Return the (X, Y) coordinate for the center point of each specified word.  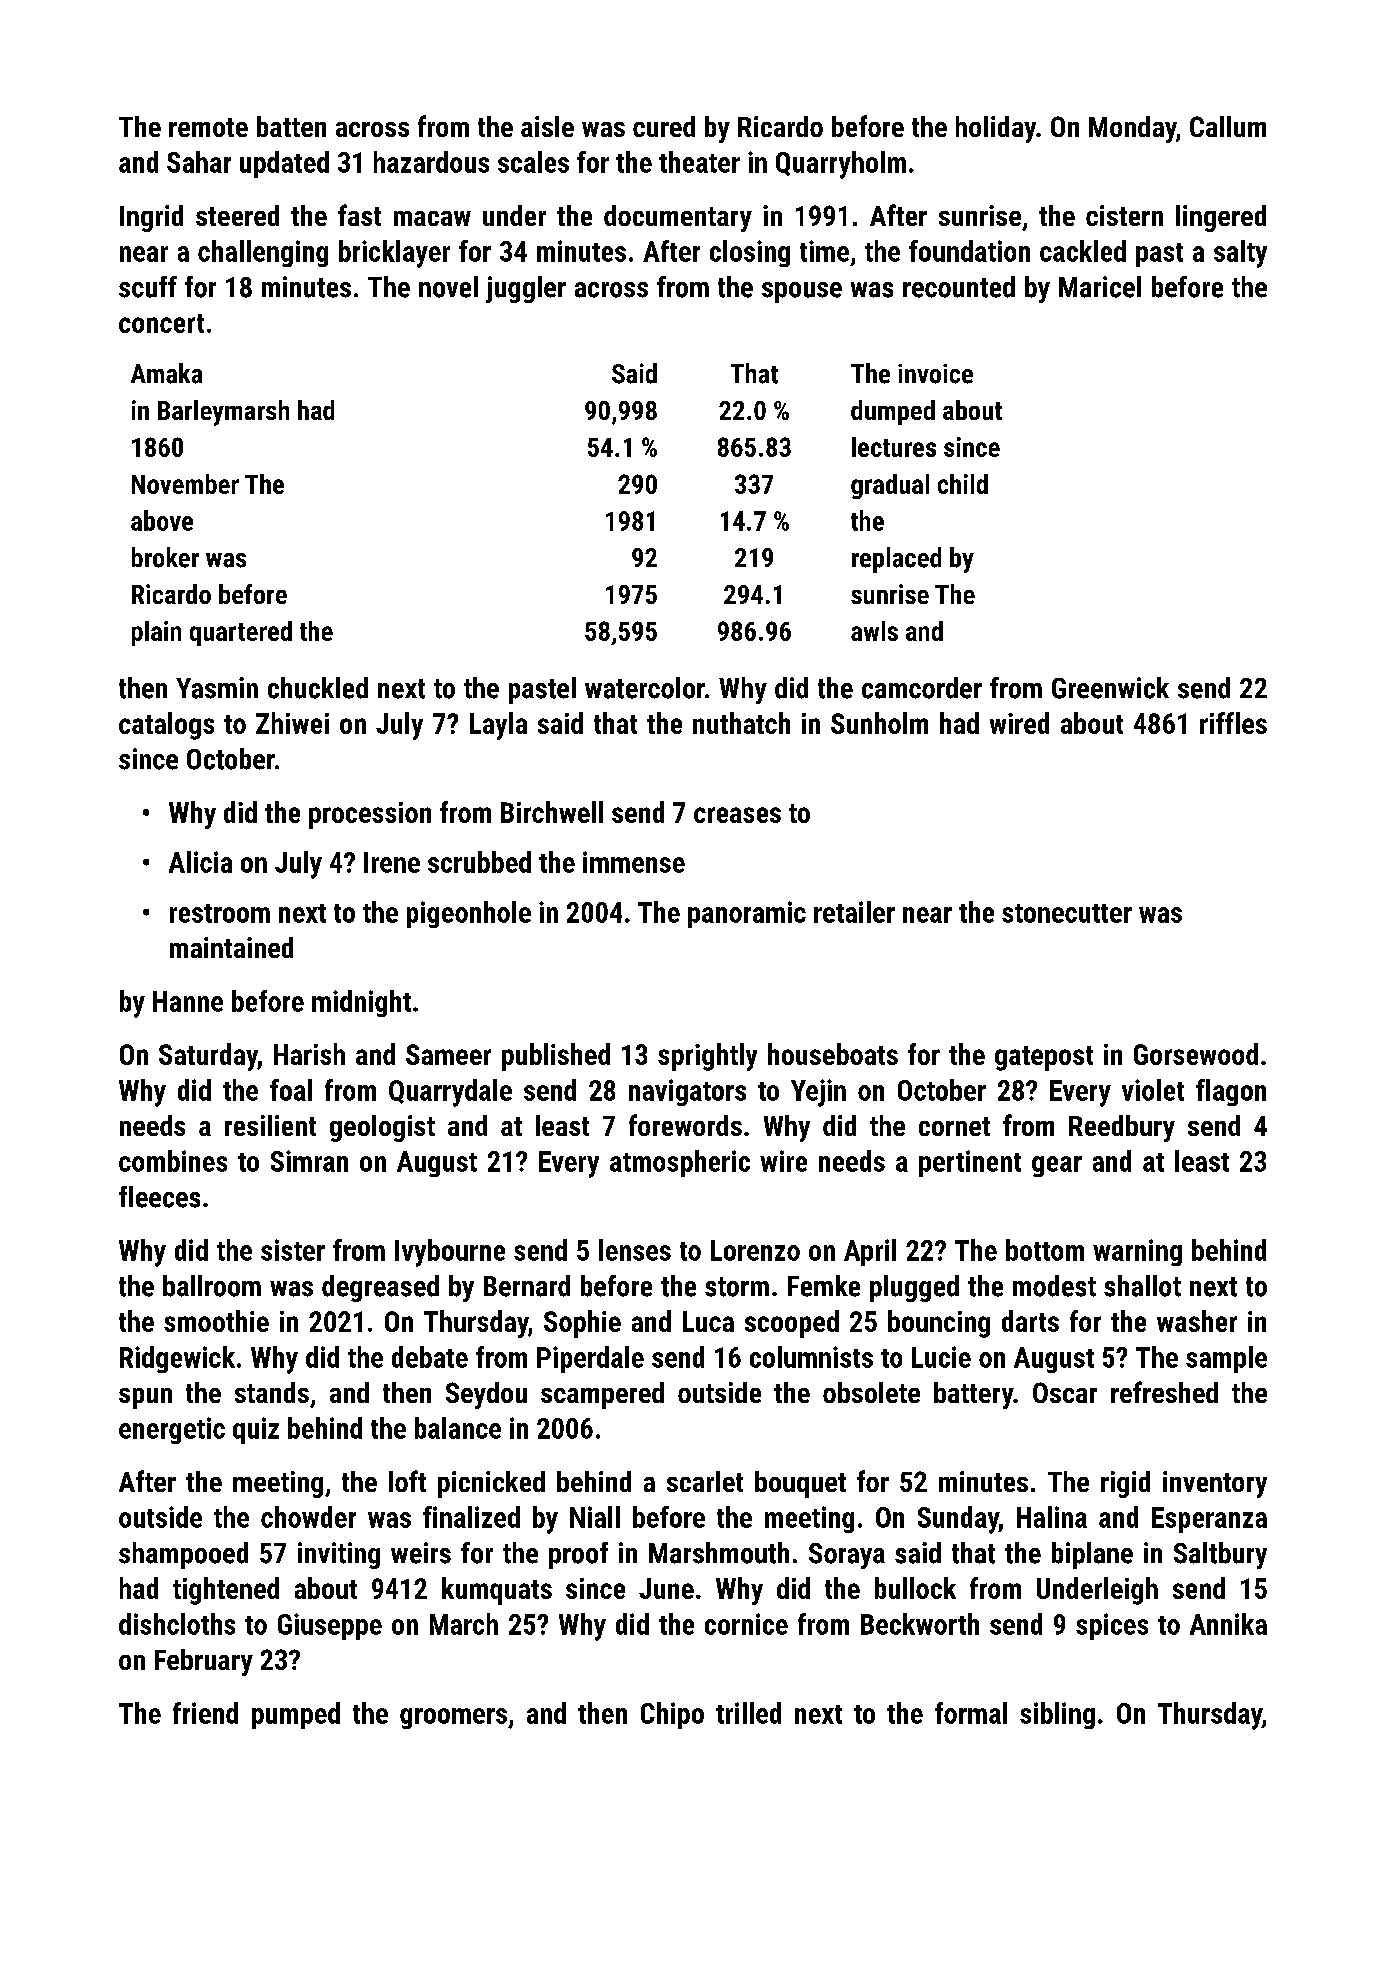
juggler (526, 289)
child (963, 484)
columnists (811, 1357)
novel (448, 287)
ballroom (212, 1286)
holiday (996, 129)
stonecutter (1067, 913)
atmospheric (680, 1163)
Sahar (199, 162)
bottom (1045, 1250)
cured (664, 126)
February (204, 1662)
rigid (1125, 1484)
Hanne (188, 1001)
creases (737, 815)
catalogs (166, 726)
